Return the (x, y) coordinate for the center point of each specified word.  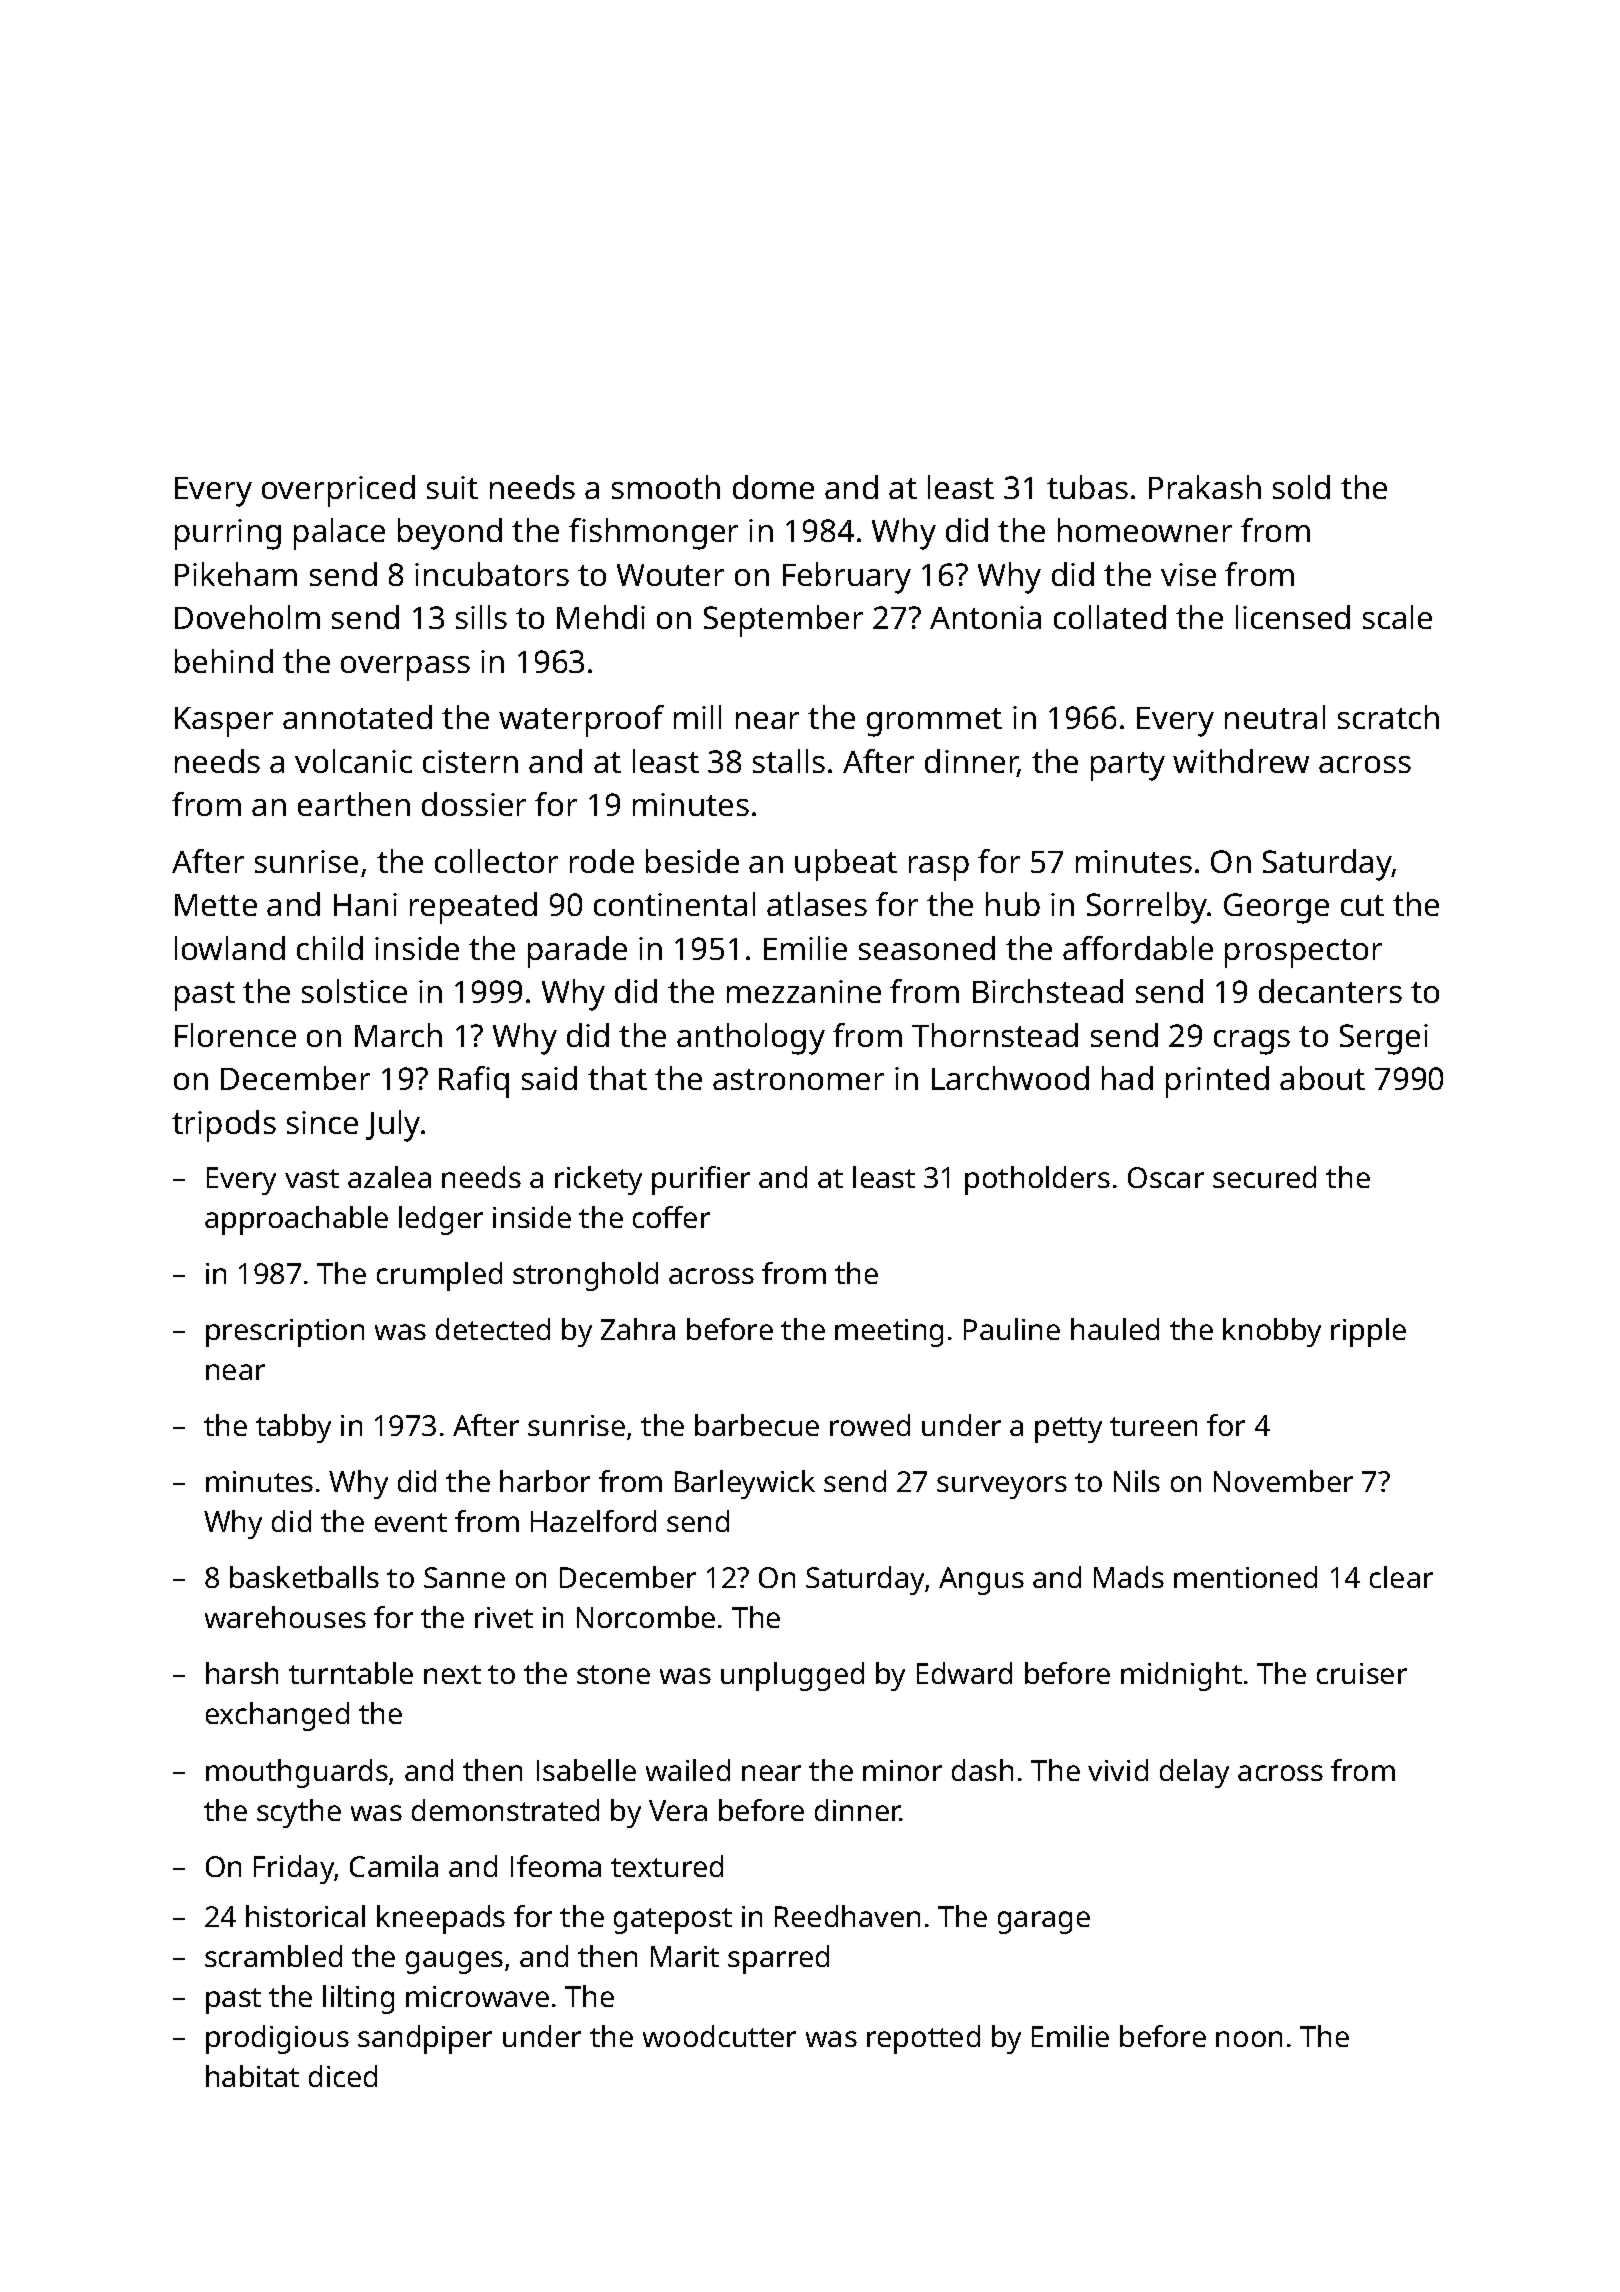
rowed (870, 1425)
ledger (441, 1220)
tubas (1087, 487)
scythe (299, 1813)
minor (902, 1770)
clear (1401, 1577)
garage (1044, 1922)
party (1128, 766)
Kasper (224, 722)
